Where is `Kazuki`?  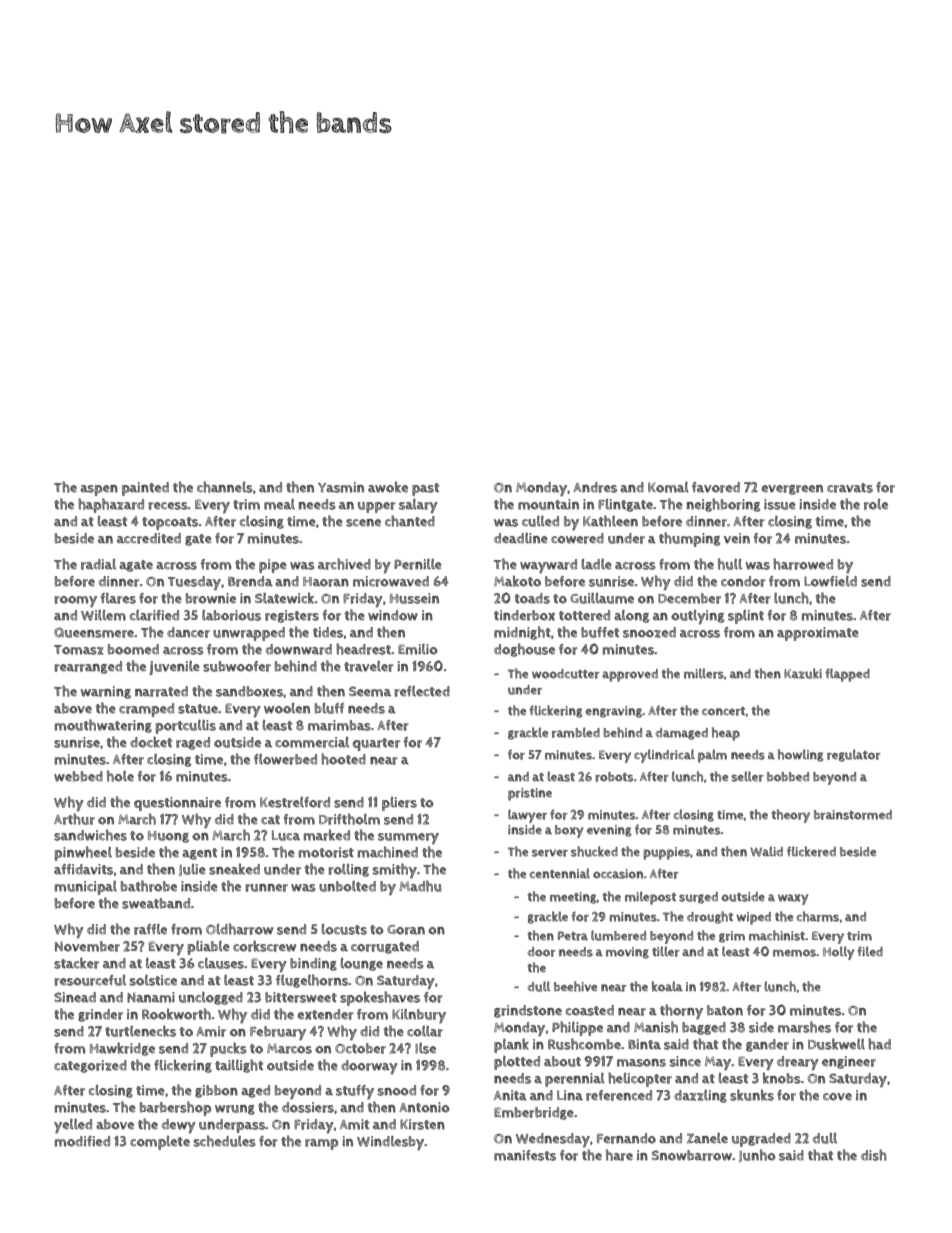
Kazuki is located at coordinates (803, 673).
